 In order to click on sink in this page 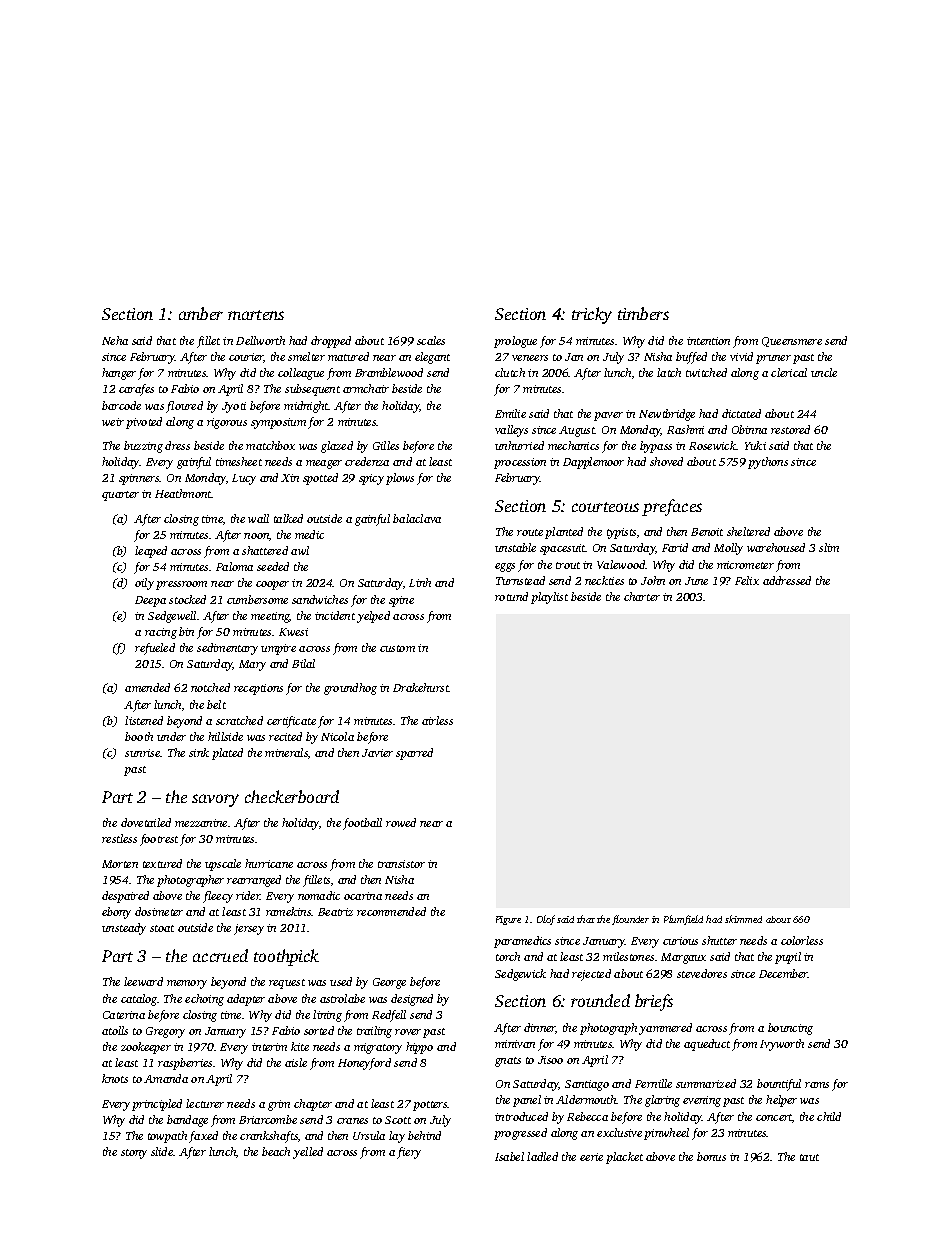, I will do `click(199, 752)`.
